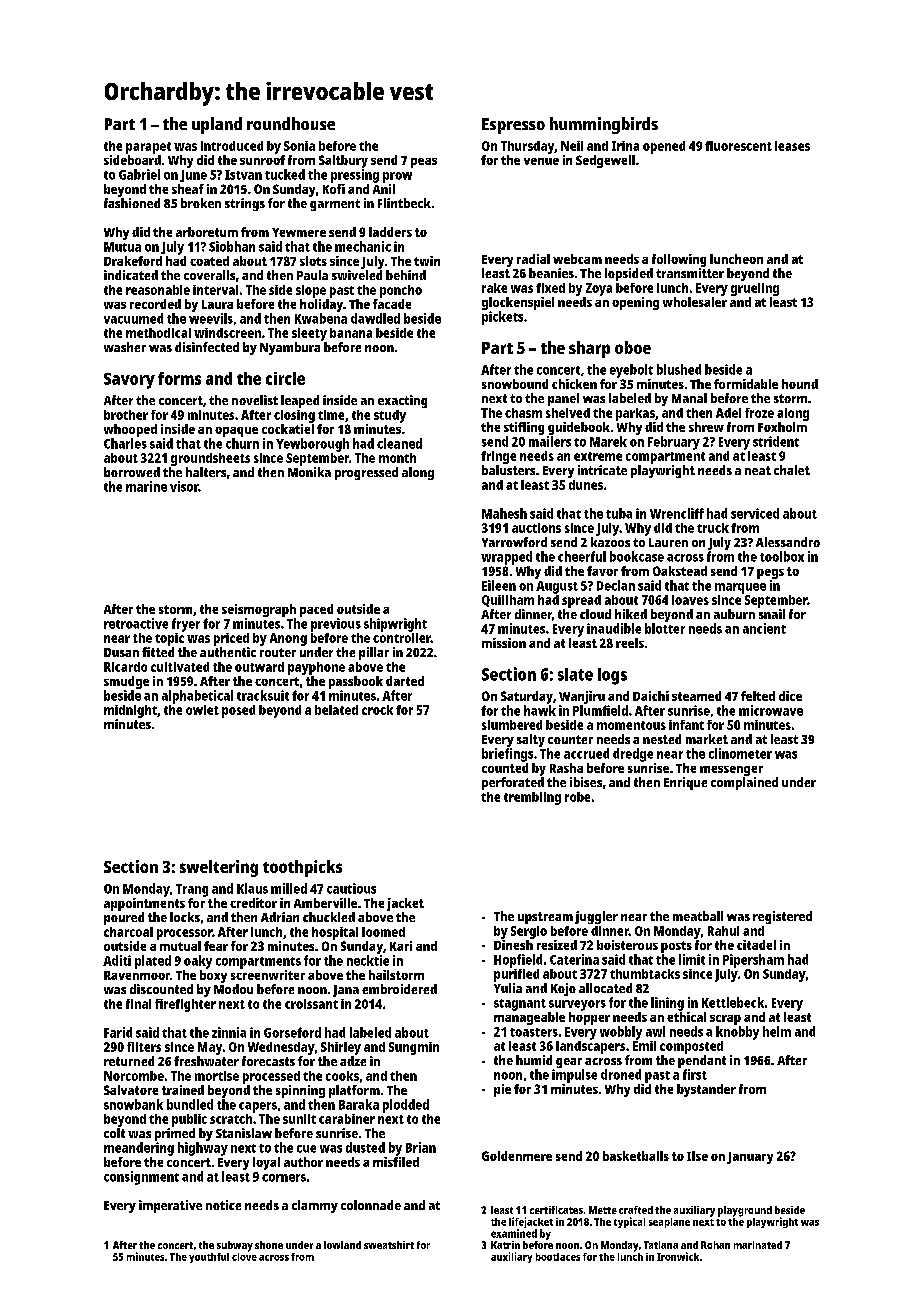  What do you see at coordinates (556, 1210) in the image?
I see `certificates` at bounding box center [556, 1210].
